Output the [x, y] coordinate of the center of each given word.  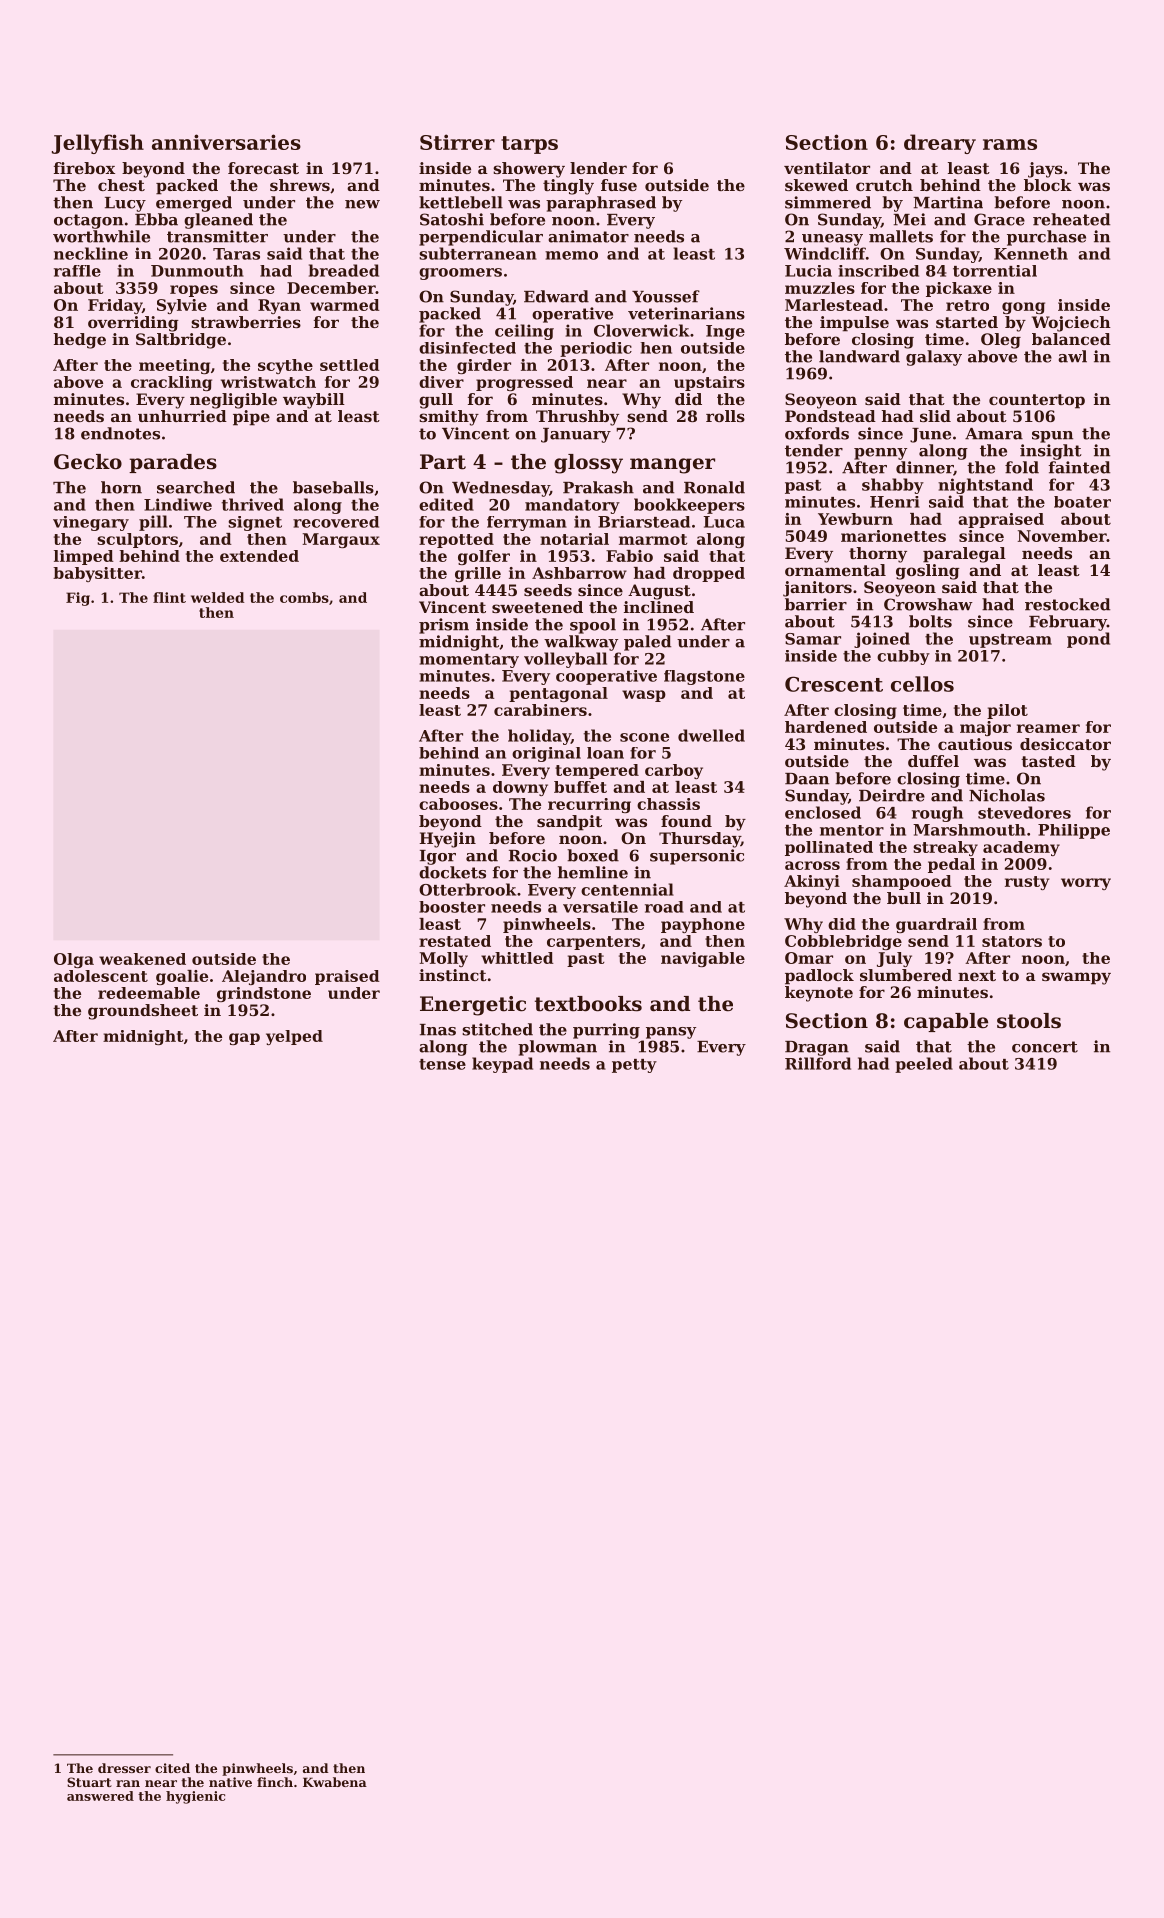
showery [529, 170]
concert [1045, 1047]
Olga [74, 960]
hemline [593, 872]
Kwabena [335, 1782]
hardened [826, 727]
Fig [78, 599]
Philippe [1074, 831]
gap [244, 1039]
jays [1045, 170]
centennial [627, 889]
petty [634, 1066]
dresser [124, 1768]
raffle [77, 271]
